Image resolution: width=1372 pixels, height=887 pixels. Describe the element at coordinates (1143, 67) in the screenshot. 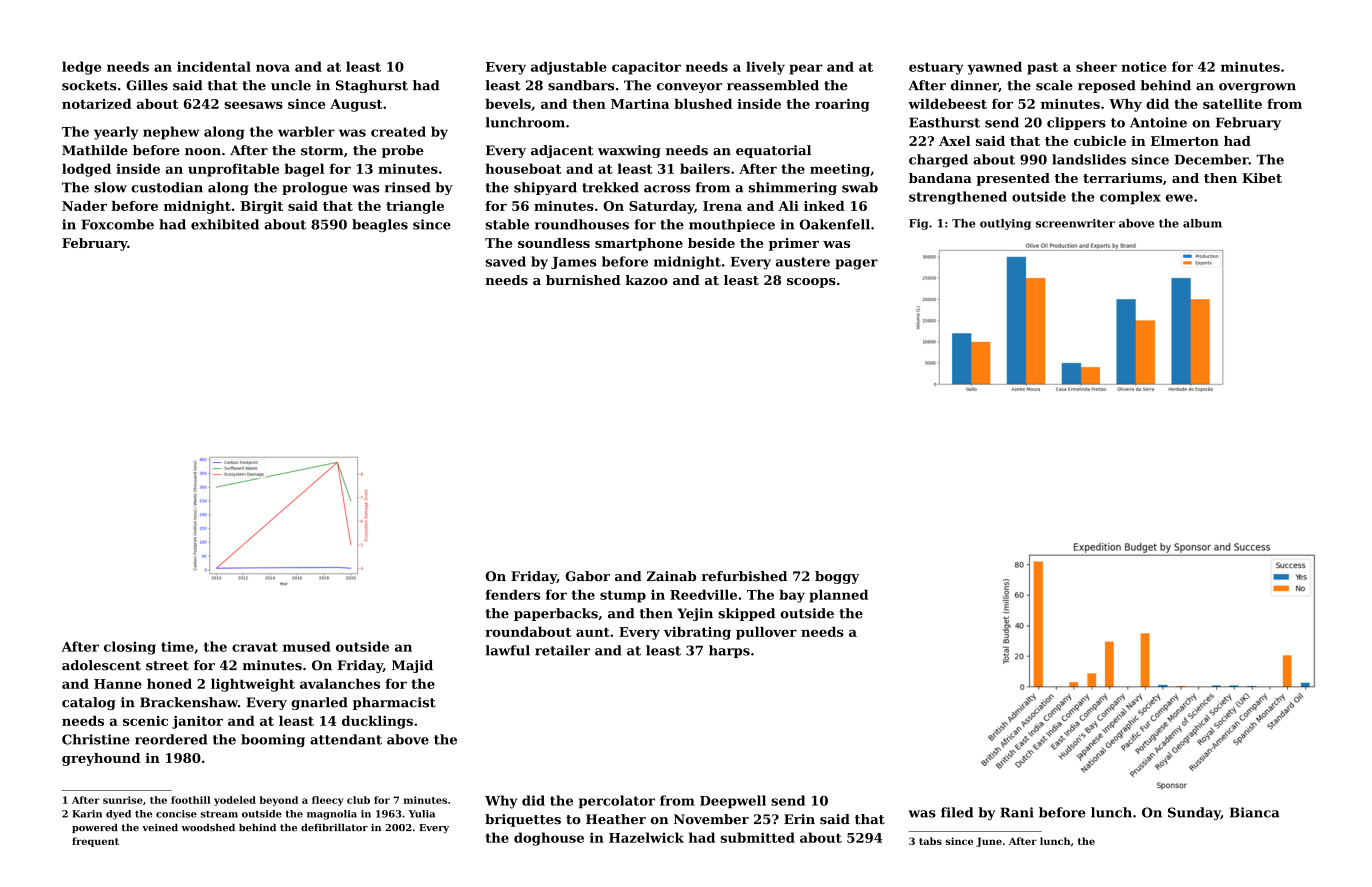

I see `notice` at that location.
